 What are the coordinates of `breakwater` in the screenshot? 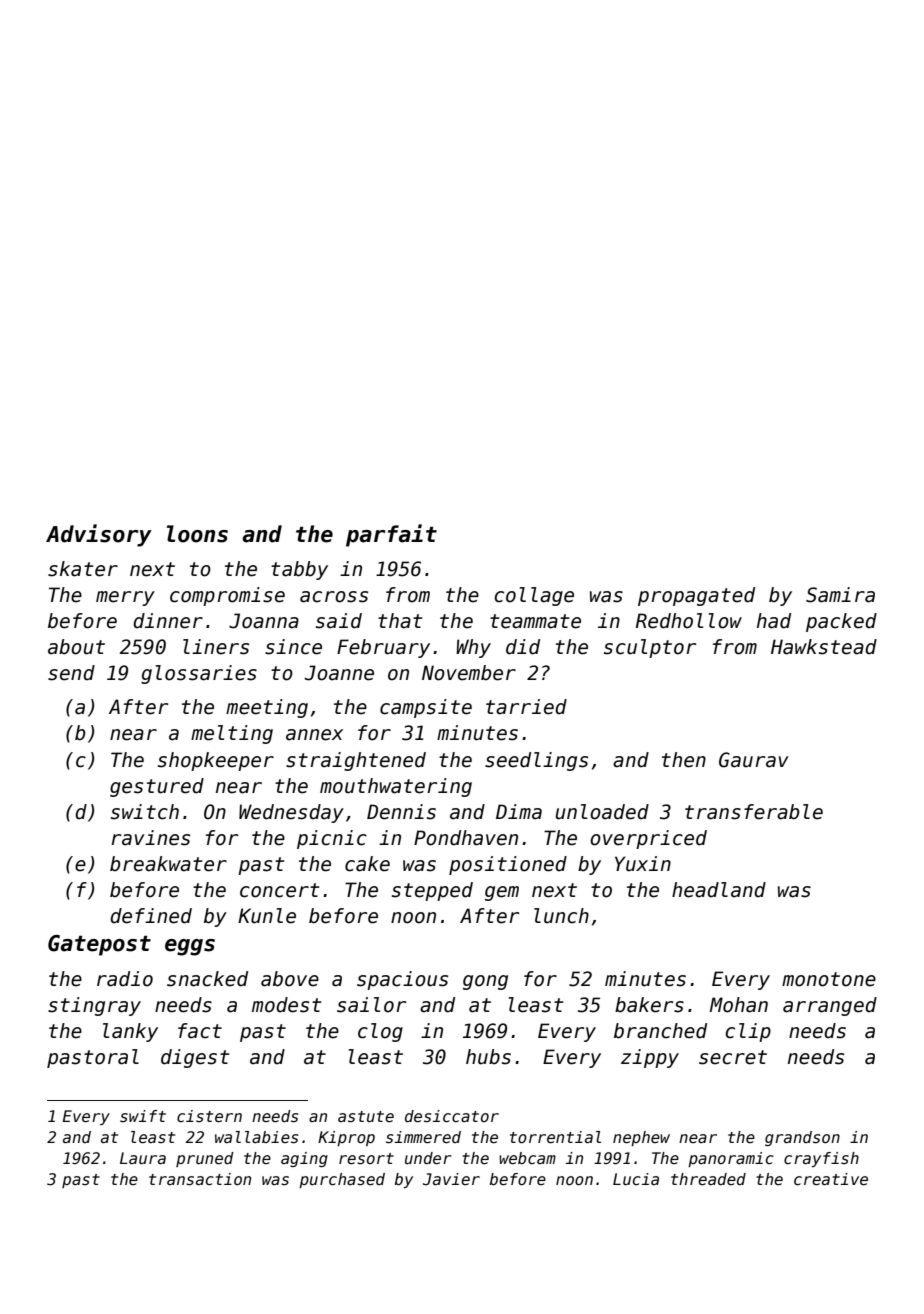 It's located at (168, 864).
